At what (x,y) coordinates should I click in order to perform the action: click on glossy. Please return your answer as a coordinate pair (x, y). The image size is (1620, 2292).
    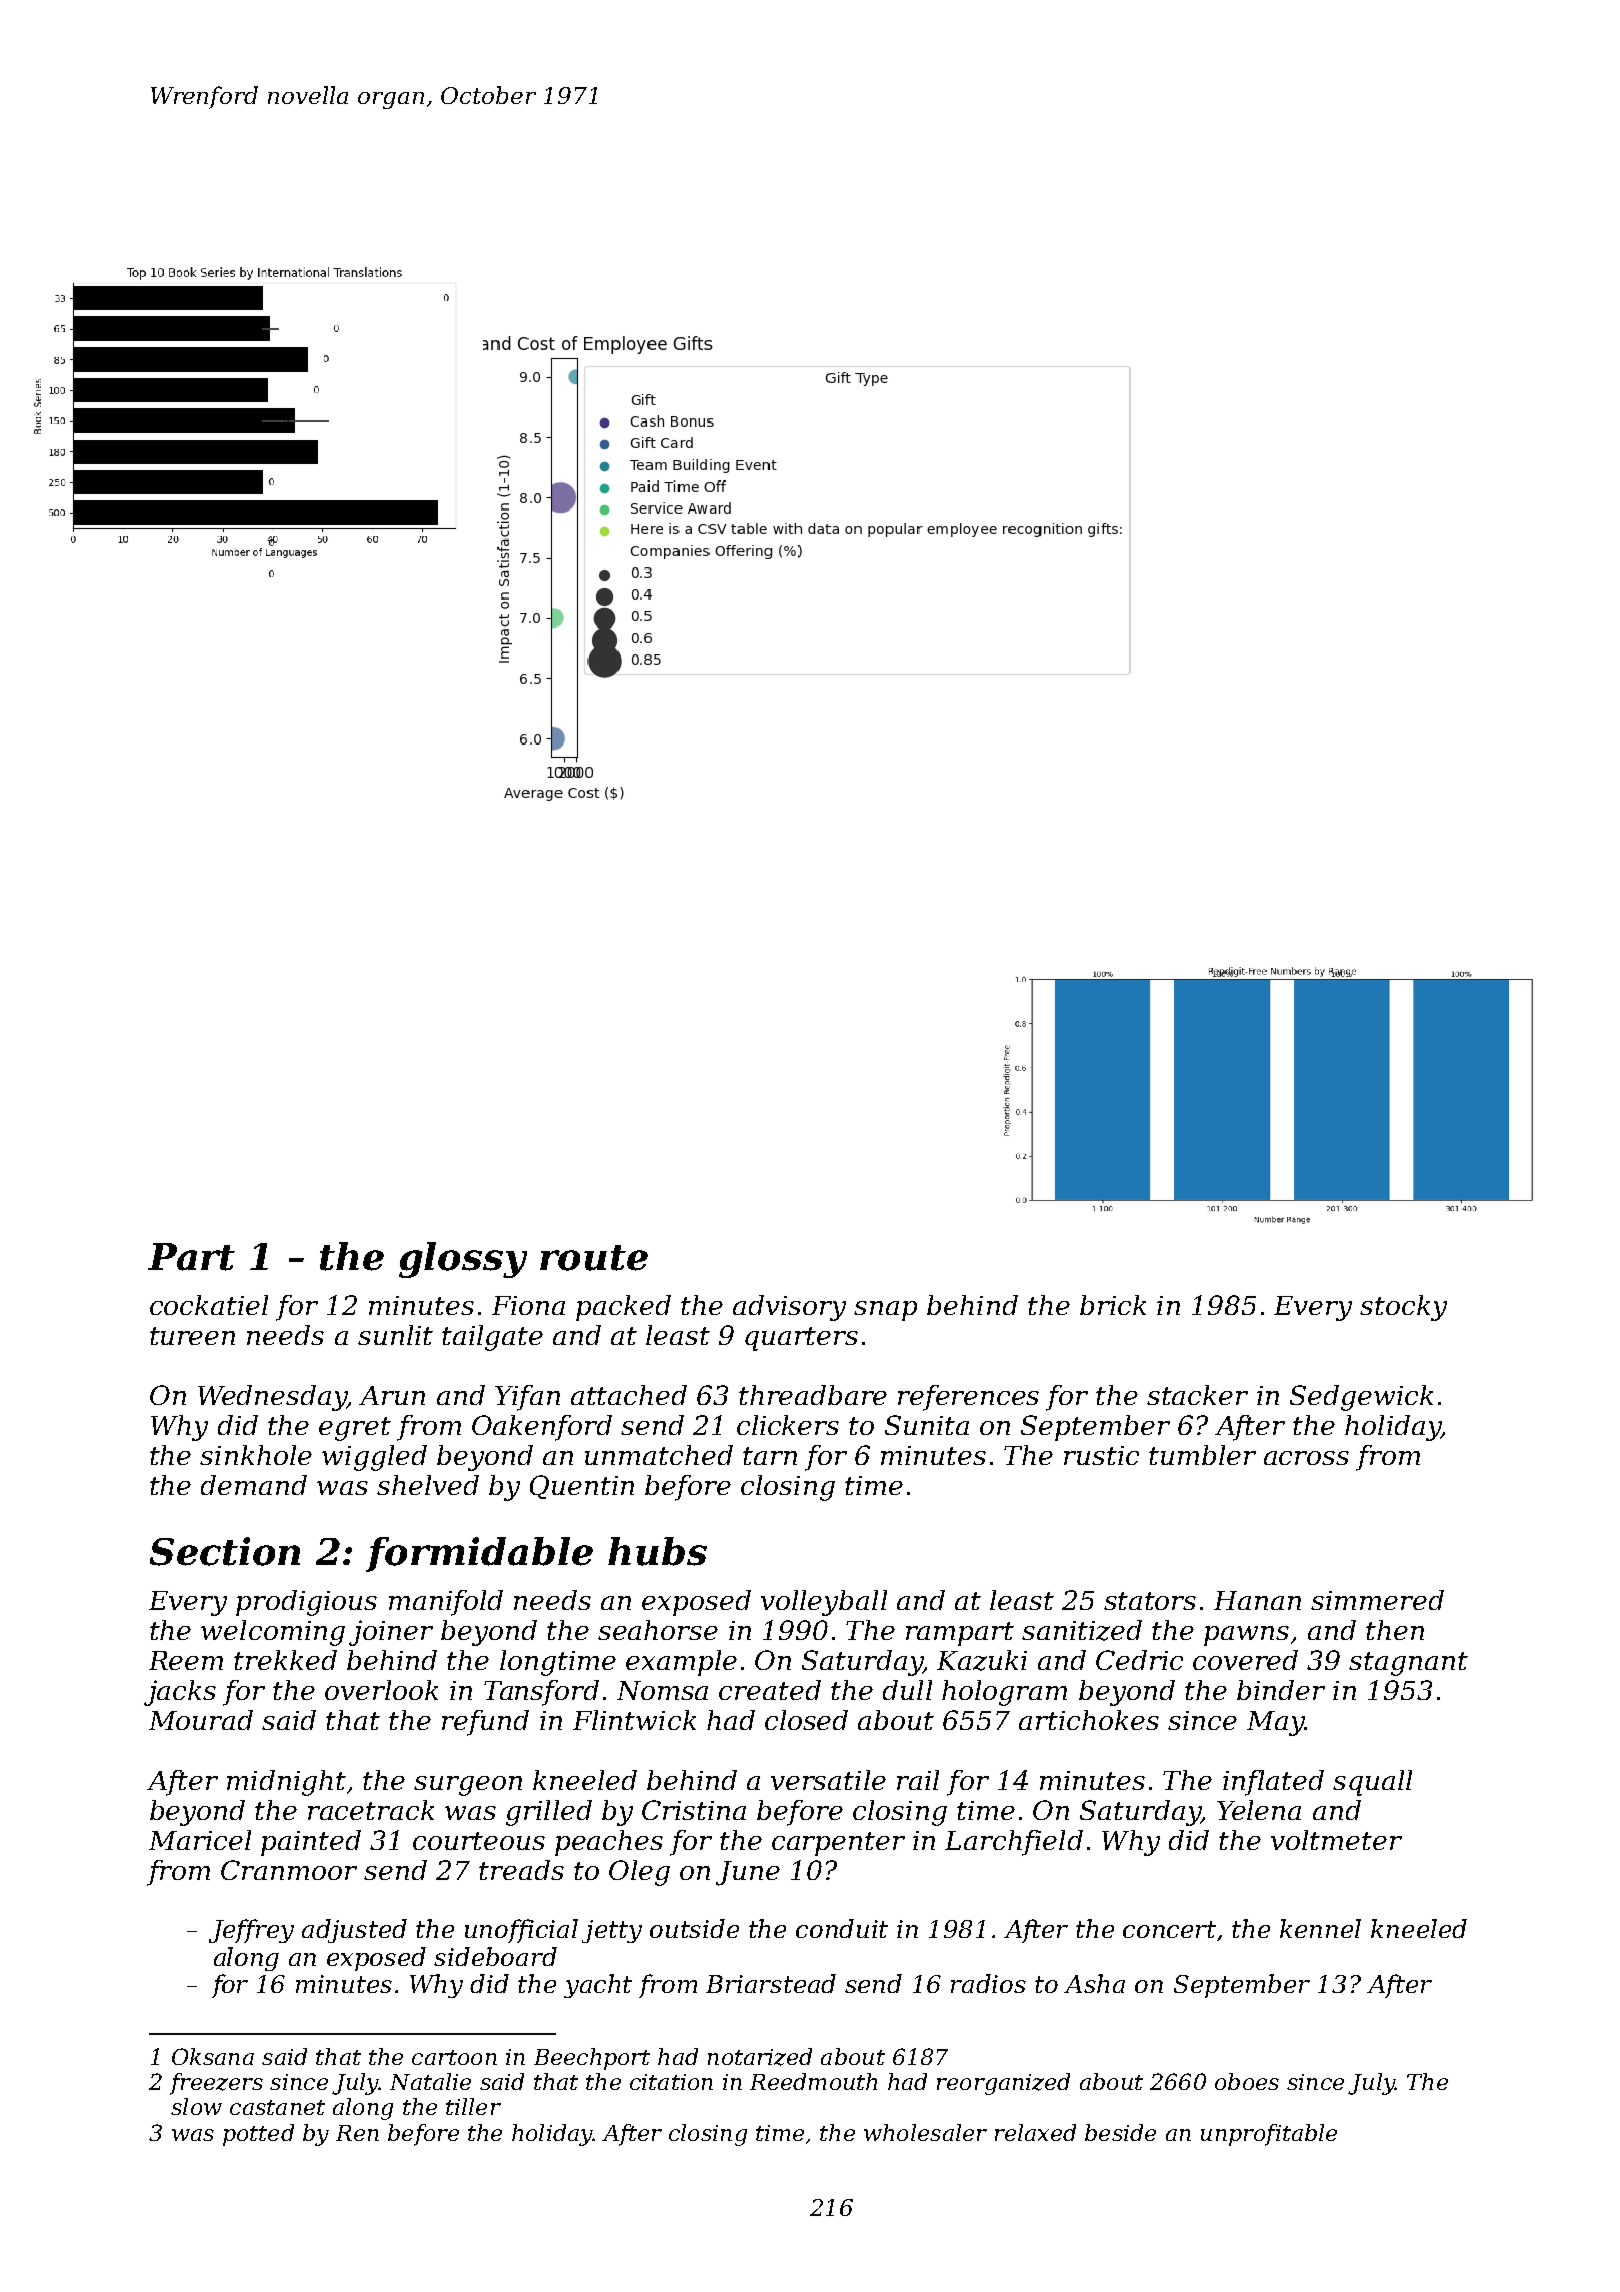
    Looking at the image, I should click on (463, 1260).
